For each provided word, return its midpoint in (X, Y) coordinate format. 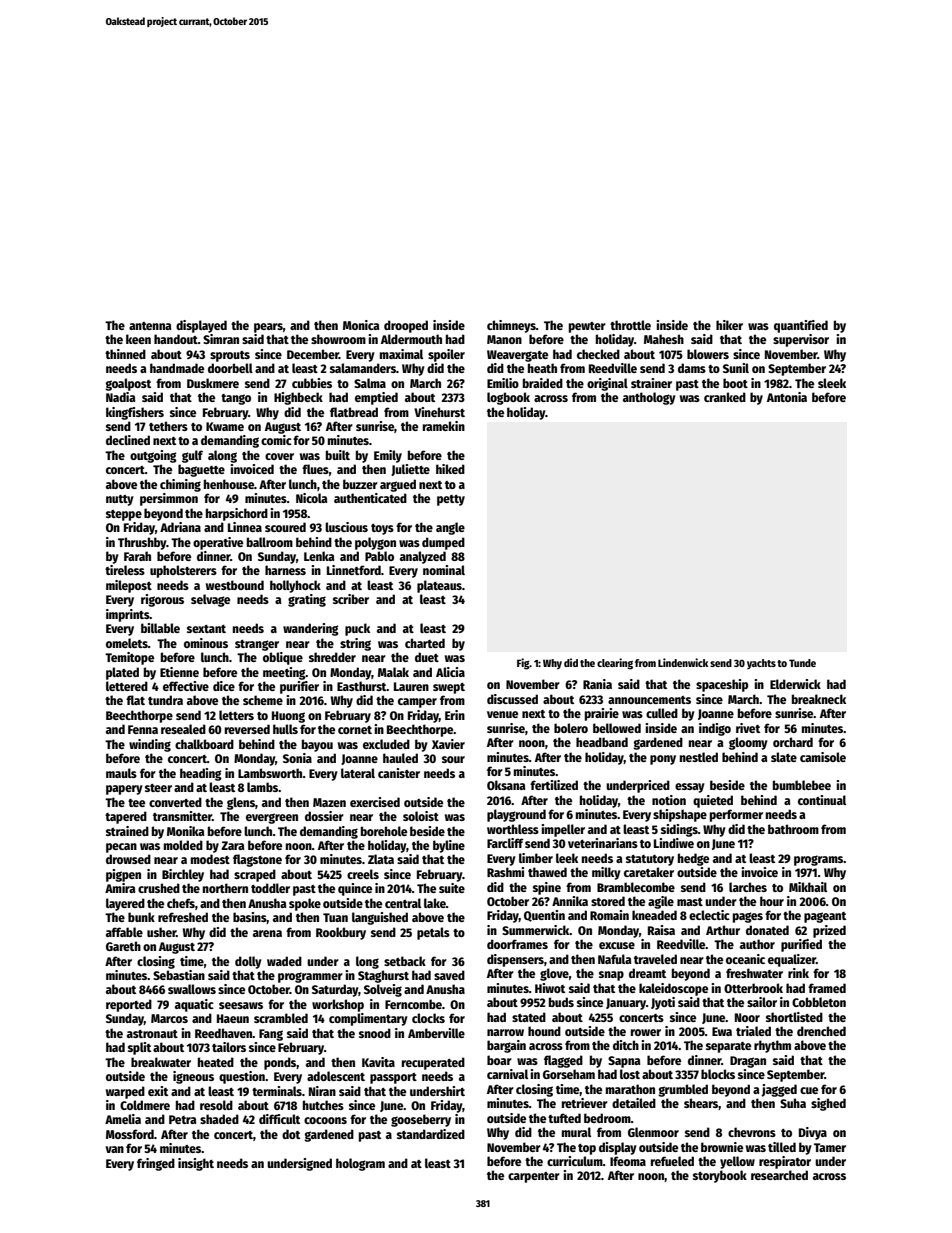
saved (449, 975)
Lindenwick (683, 662)
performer (736, 815)
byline (449, 846)
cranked (725, 397)
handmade (177, 368)
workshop (338, 1005)
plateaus (439, 586)
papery (124, 790)
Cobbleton (819, 1002)
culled (662, 713)
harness (285, 570)
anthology (649, 398)
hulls (285, 729)
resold (216, 1105)
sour (453, 759)
